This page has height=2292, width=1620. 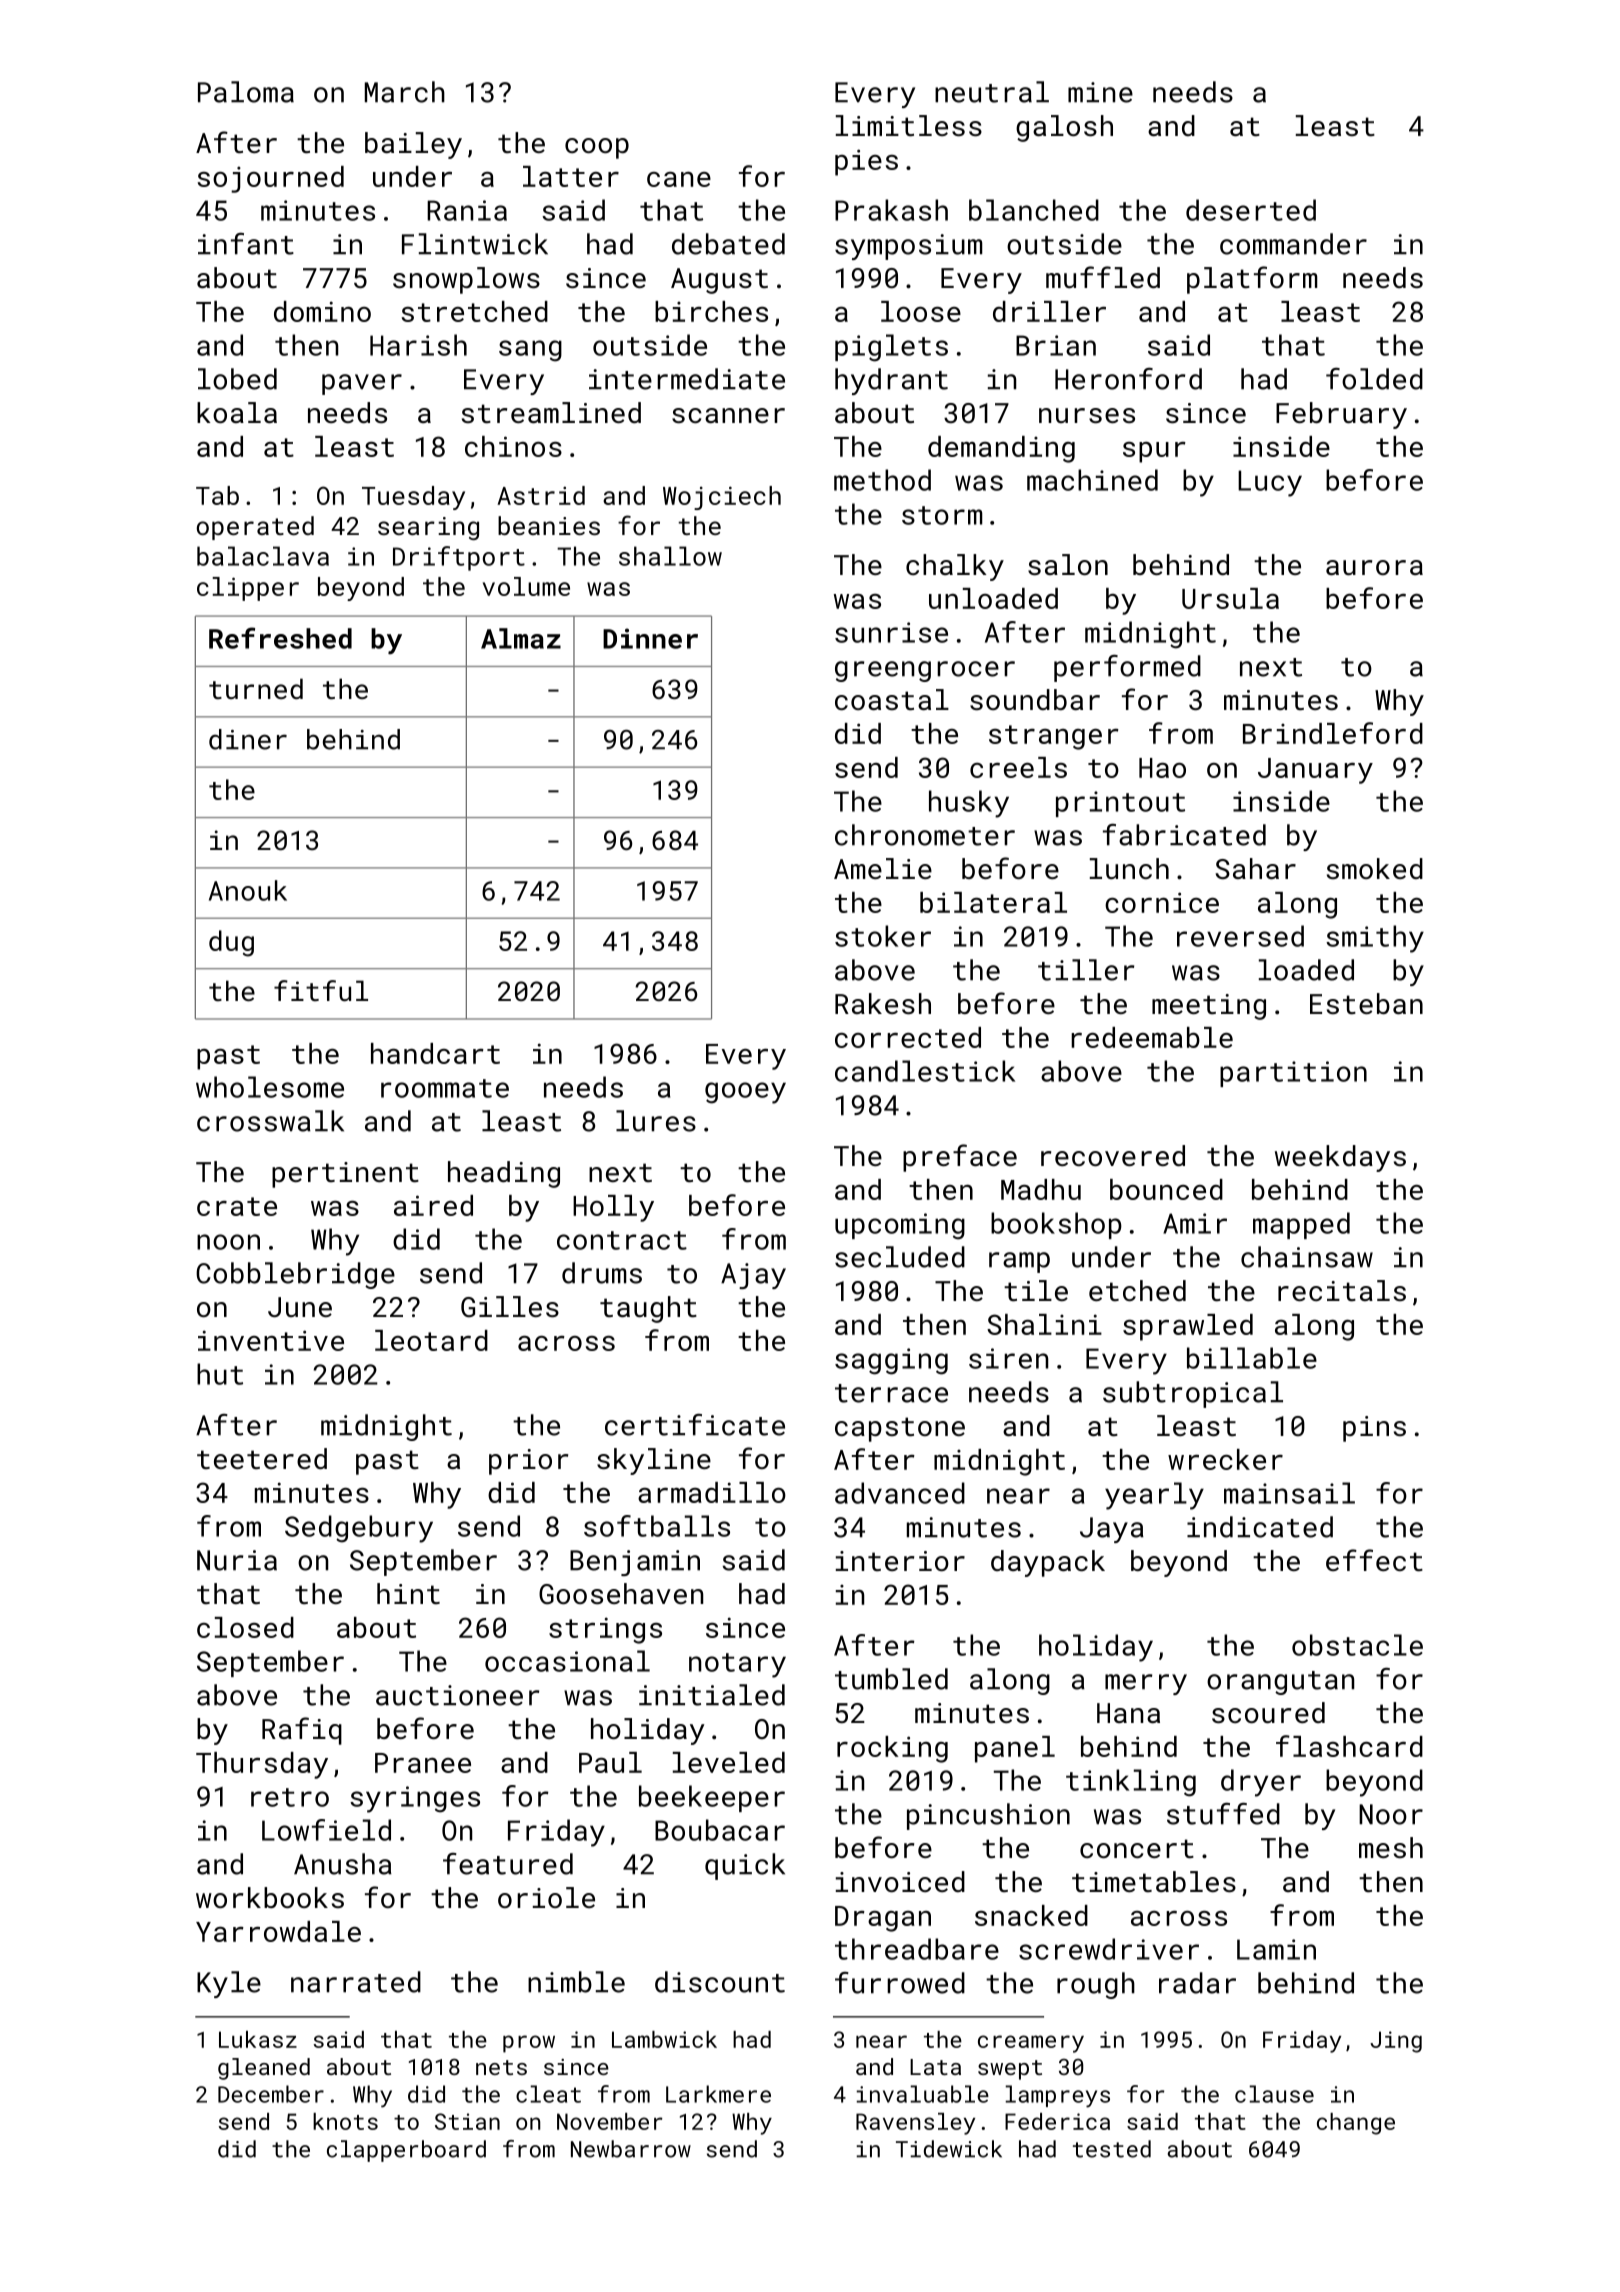 What do you see at coordinates (949, 2149) in the page?
I see `Tidewick` at bounding box center [949, 2149].
